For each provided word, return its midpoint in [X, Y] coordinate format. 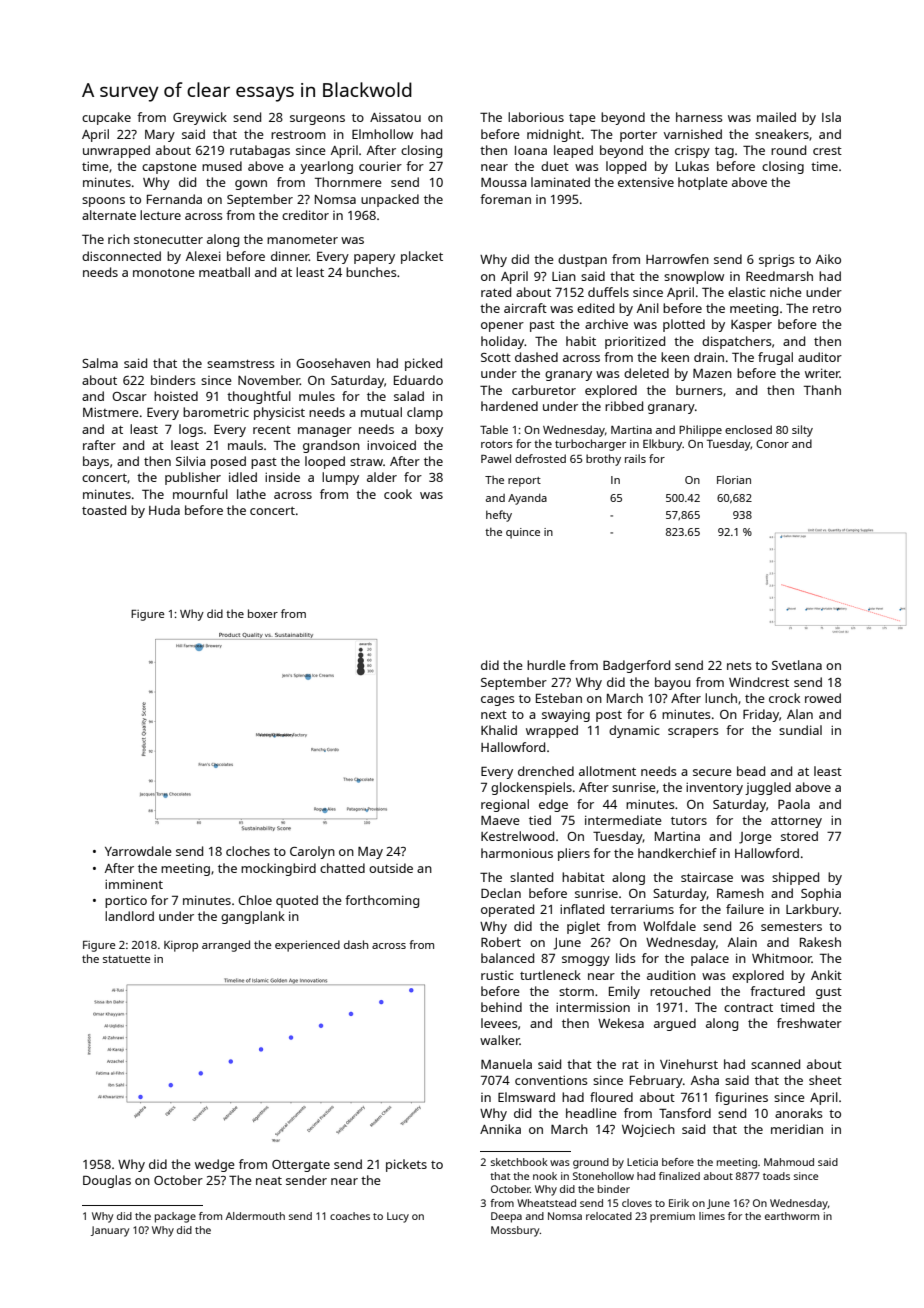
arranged [226, 946]
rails [635, 458]
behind [501, 1007]
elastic [747, 292]
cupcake [106, 118]
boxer [263, 613]
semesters [791, 927]
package [175, 1217]
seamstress [241, 363]
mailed [776, 117]
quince [523, 533]
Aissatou [395, 117]
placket [422, 257]
